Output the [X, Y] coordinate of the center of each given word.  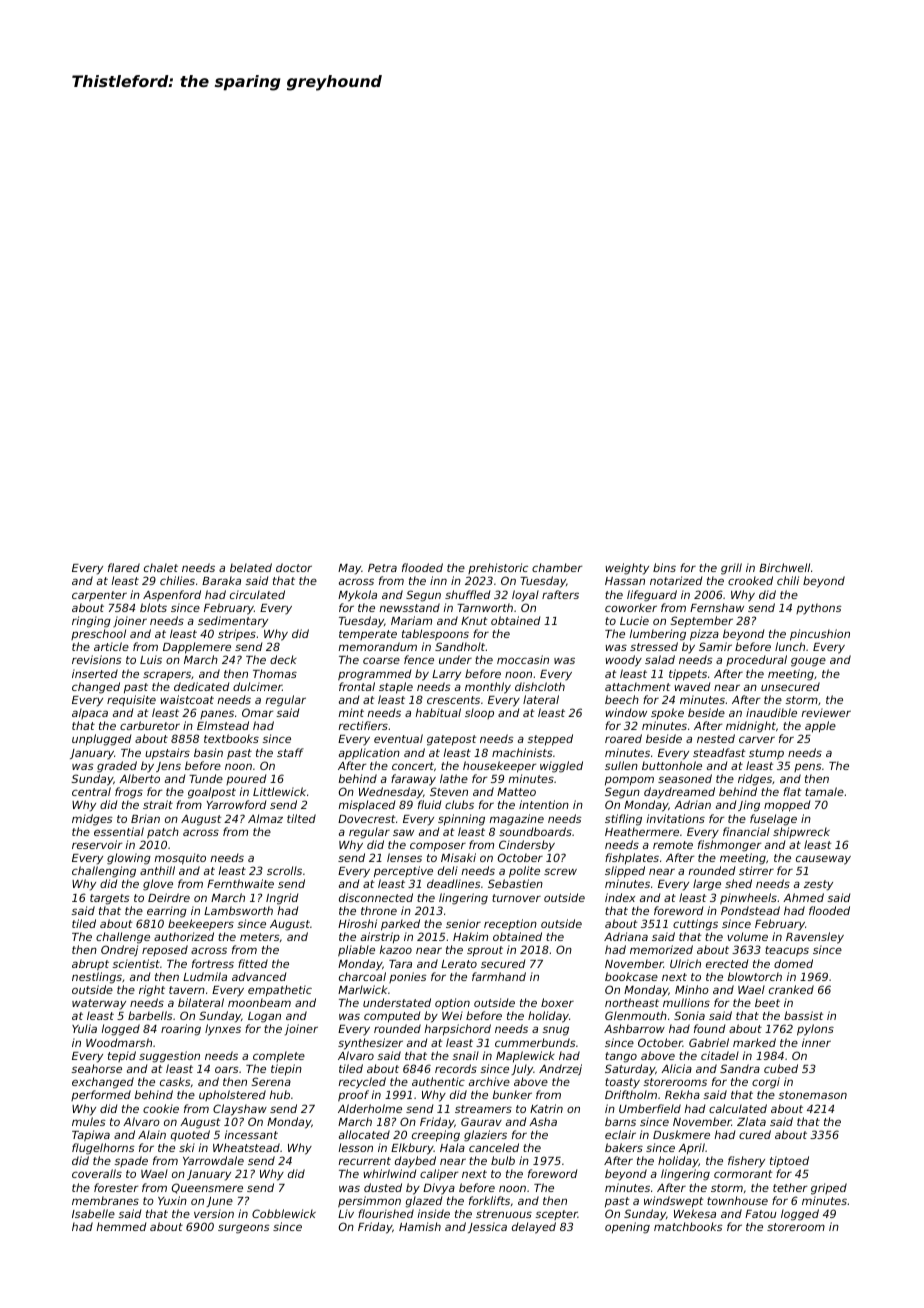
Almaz [265, 818]
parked [400, 925]
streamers [483, 1109]
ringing [91, 622]
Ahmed [803, 897]
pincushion [820, 635]
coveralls [97, 1173]
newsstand [409, 607]
